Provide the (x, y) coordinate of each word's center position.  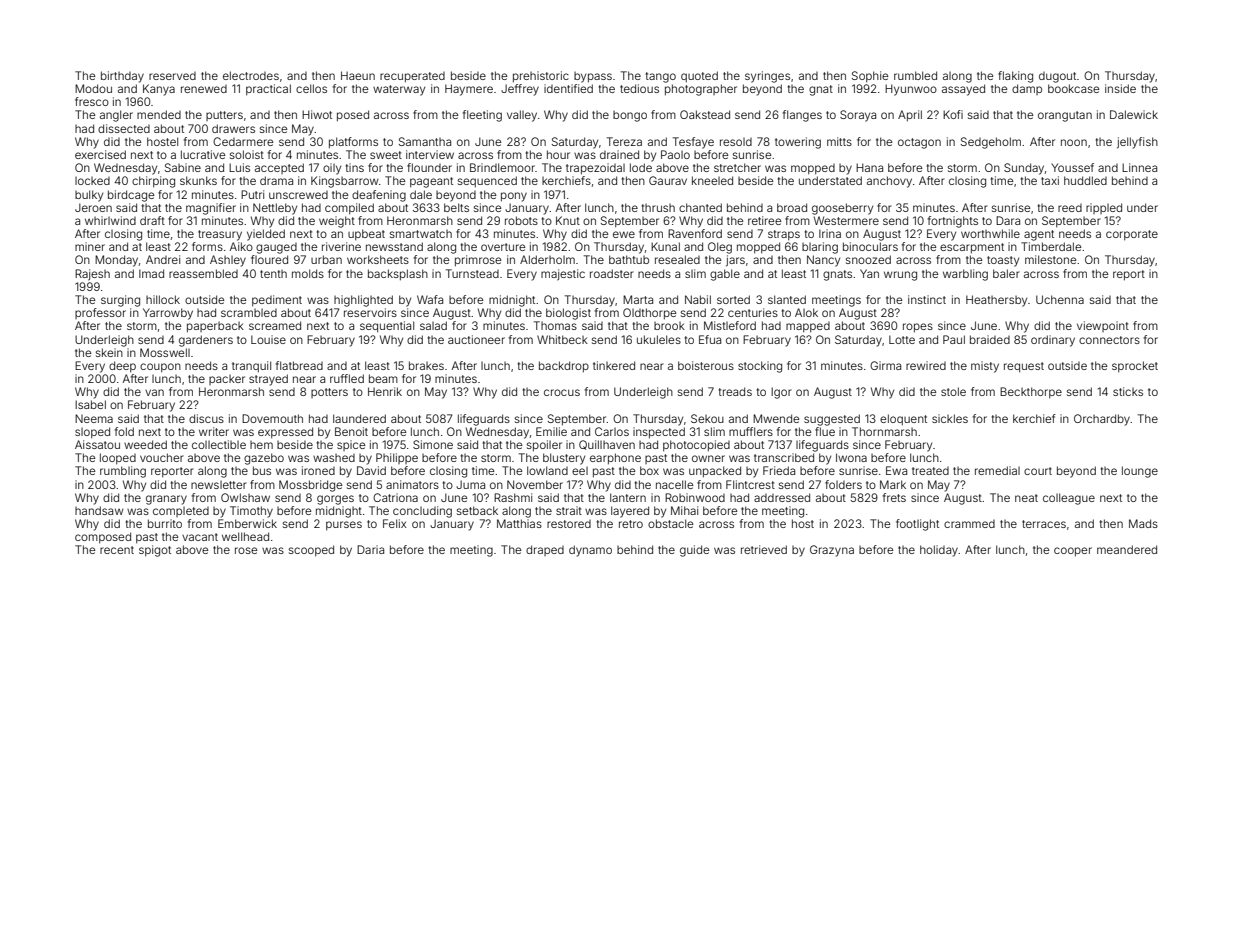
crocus (562, 392)
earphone (615, 459)
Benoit (351, 431)
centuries (753, 312)
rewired (926, 365)
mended (159, 114)
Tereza (624, 141)
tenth (273, 274)
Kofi (953, 114)
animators (412, 484)
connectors (1109, 340)
